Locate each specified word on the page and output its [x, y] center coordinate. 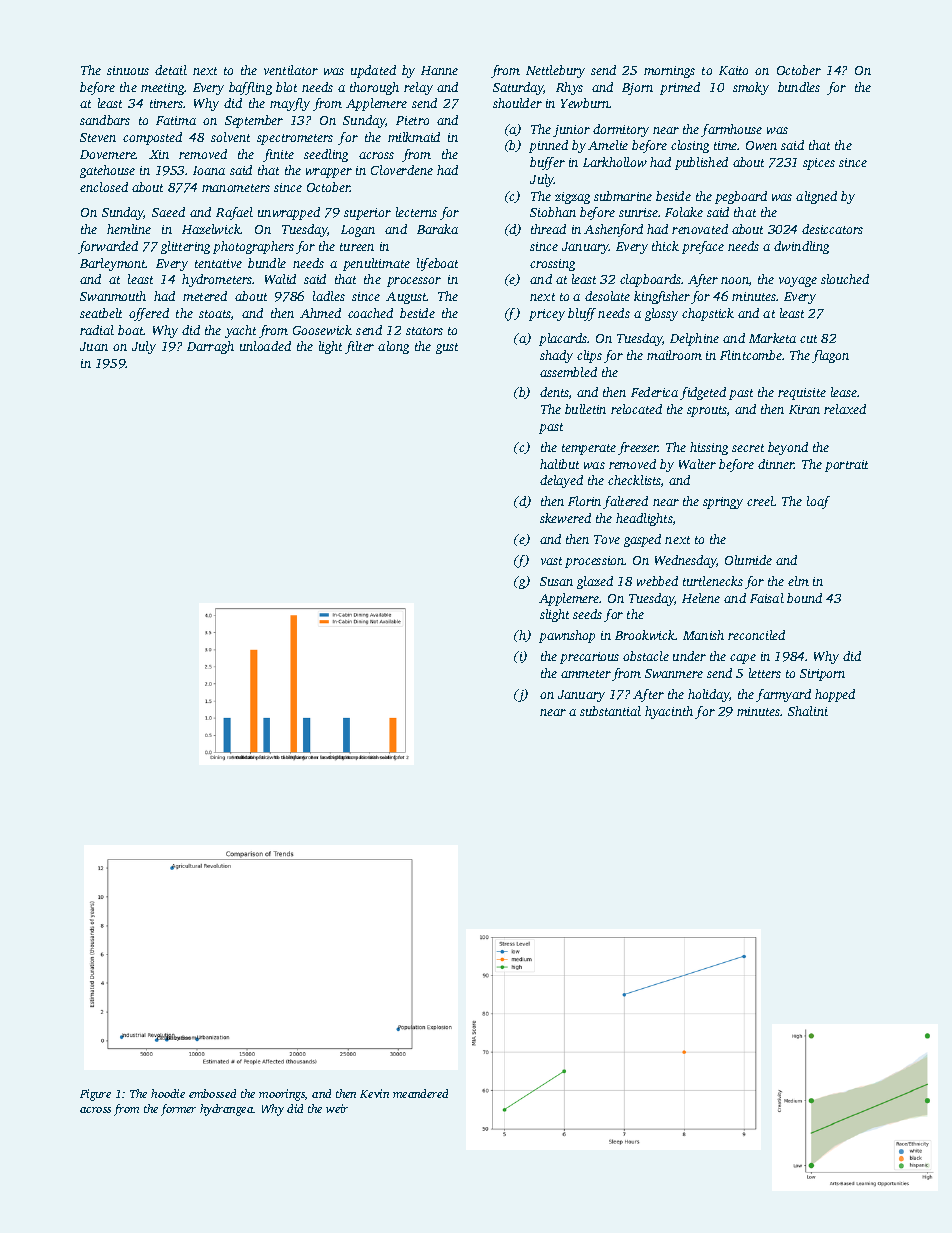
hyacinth [669, 712]
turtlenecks [713, 581]
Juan [94, 346]
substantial [610, 711]
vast [551, 561]
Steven [98, 137]
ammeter [586, 674]
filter [359, 347]
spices [819, 164]
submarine [623, 196]
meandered [420, 1093]
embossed [212, 1093]
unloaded [265, 346]
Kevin [374, 1093]
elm [798, 581]
